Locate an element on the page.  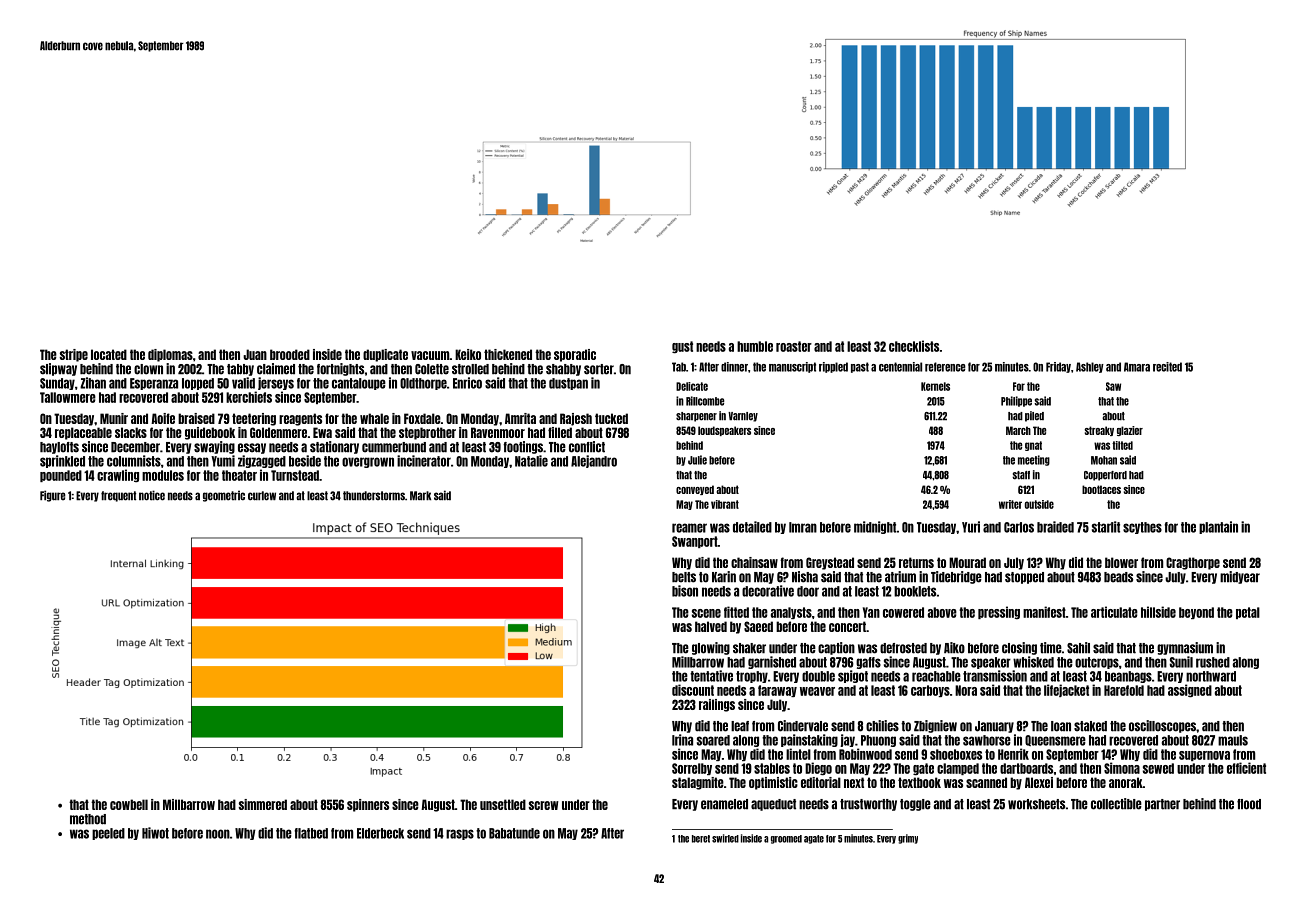
brooded is located at coordinates (290, 354).
